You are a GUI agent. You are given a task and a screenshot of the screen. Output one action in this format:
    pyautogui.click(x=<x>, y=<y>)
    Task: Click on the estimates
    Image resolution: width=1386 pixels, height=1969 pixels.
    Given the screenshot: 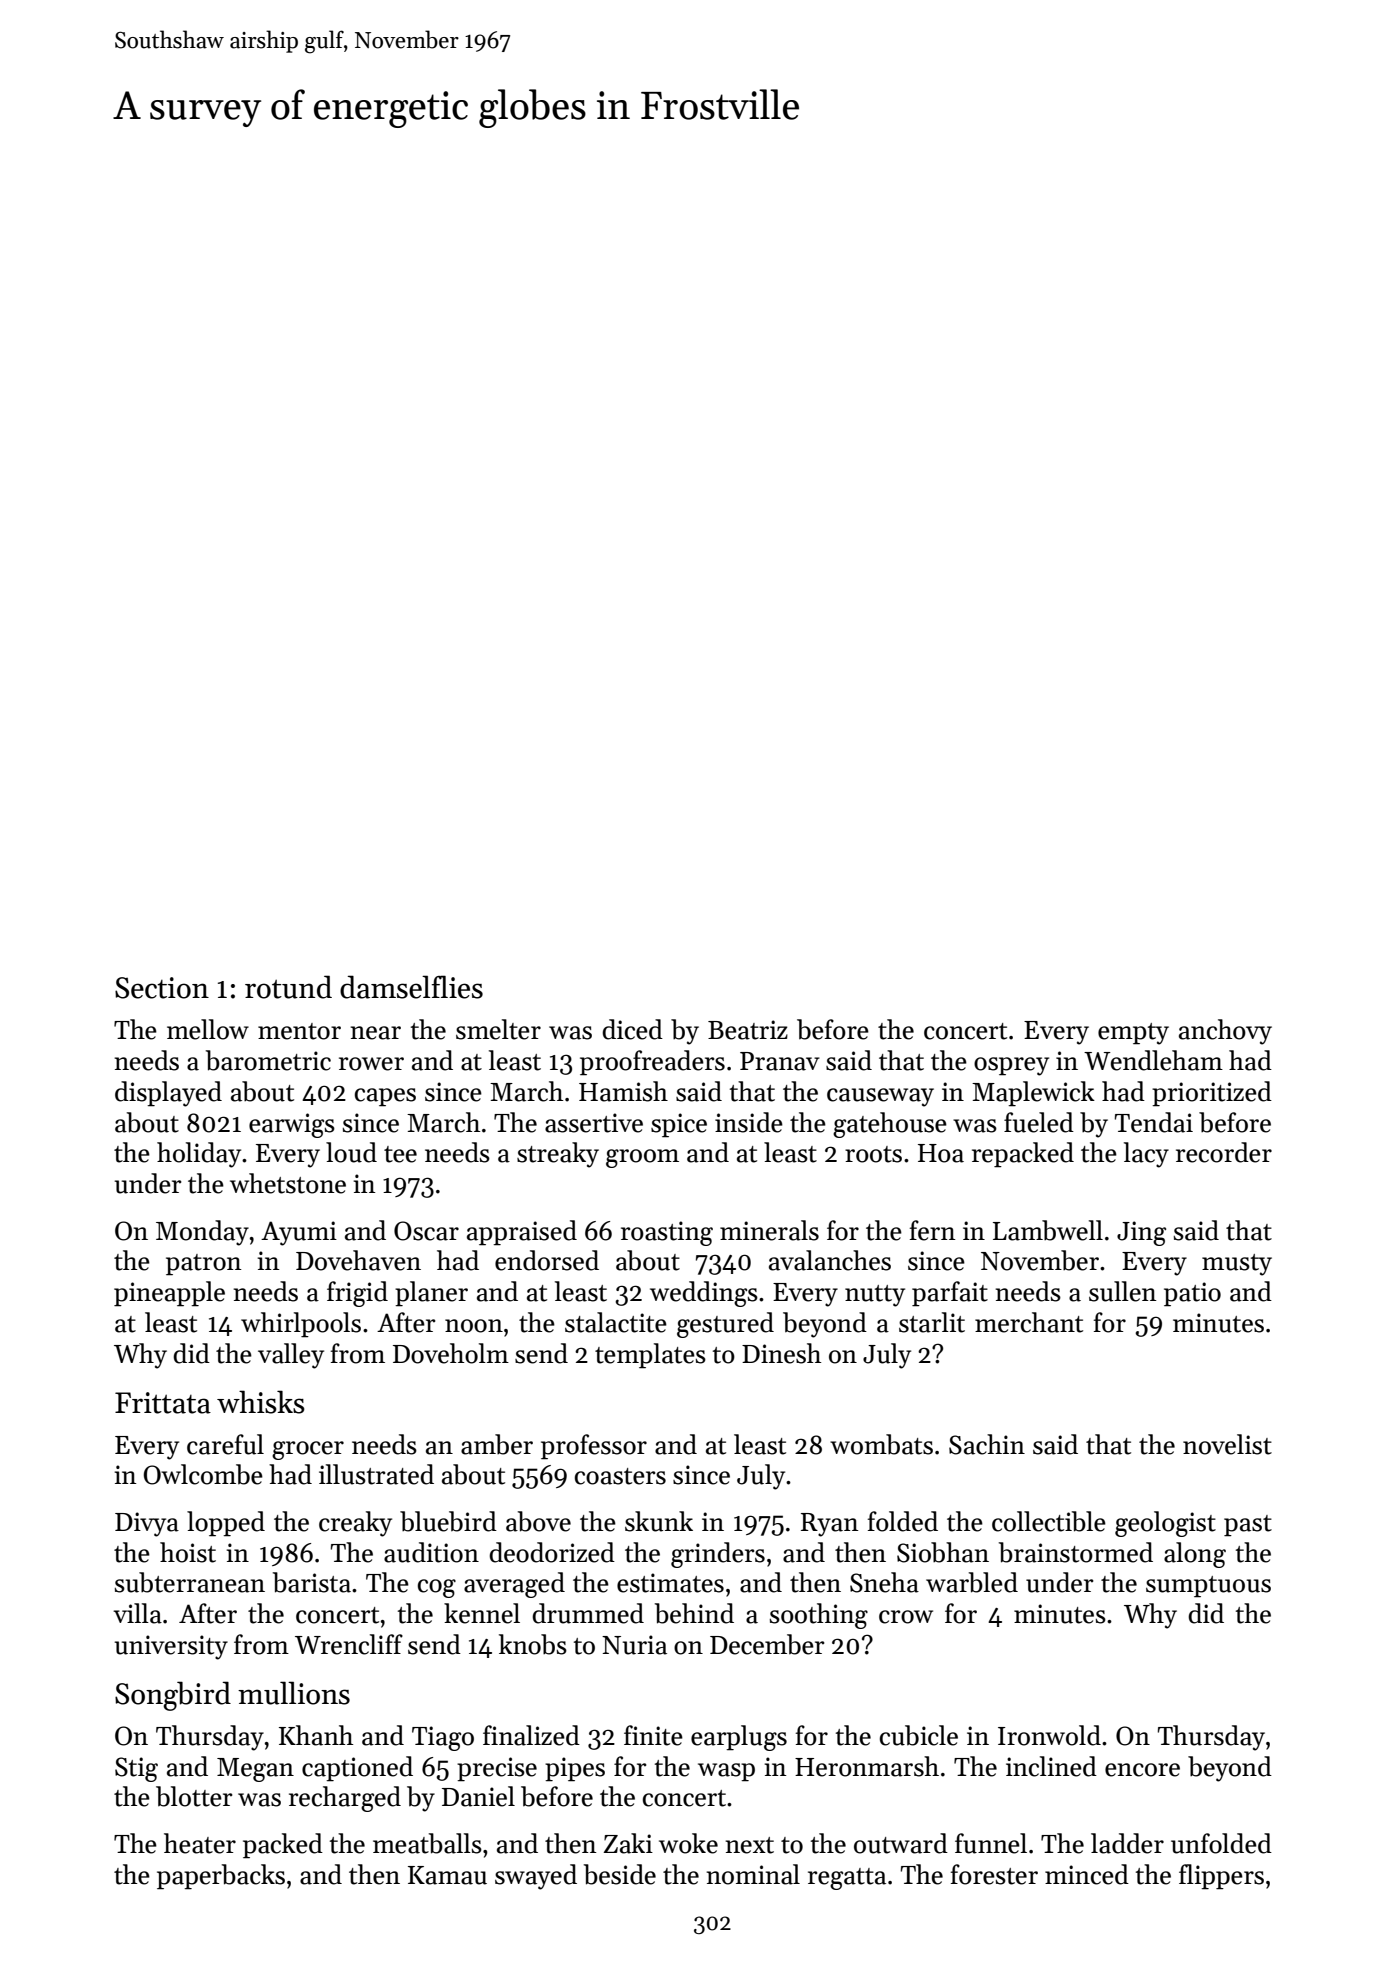 What is the action you would take?
    pyautogui.click(x=670, y=1583)
